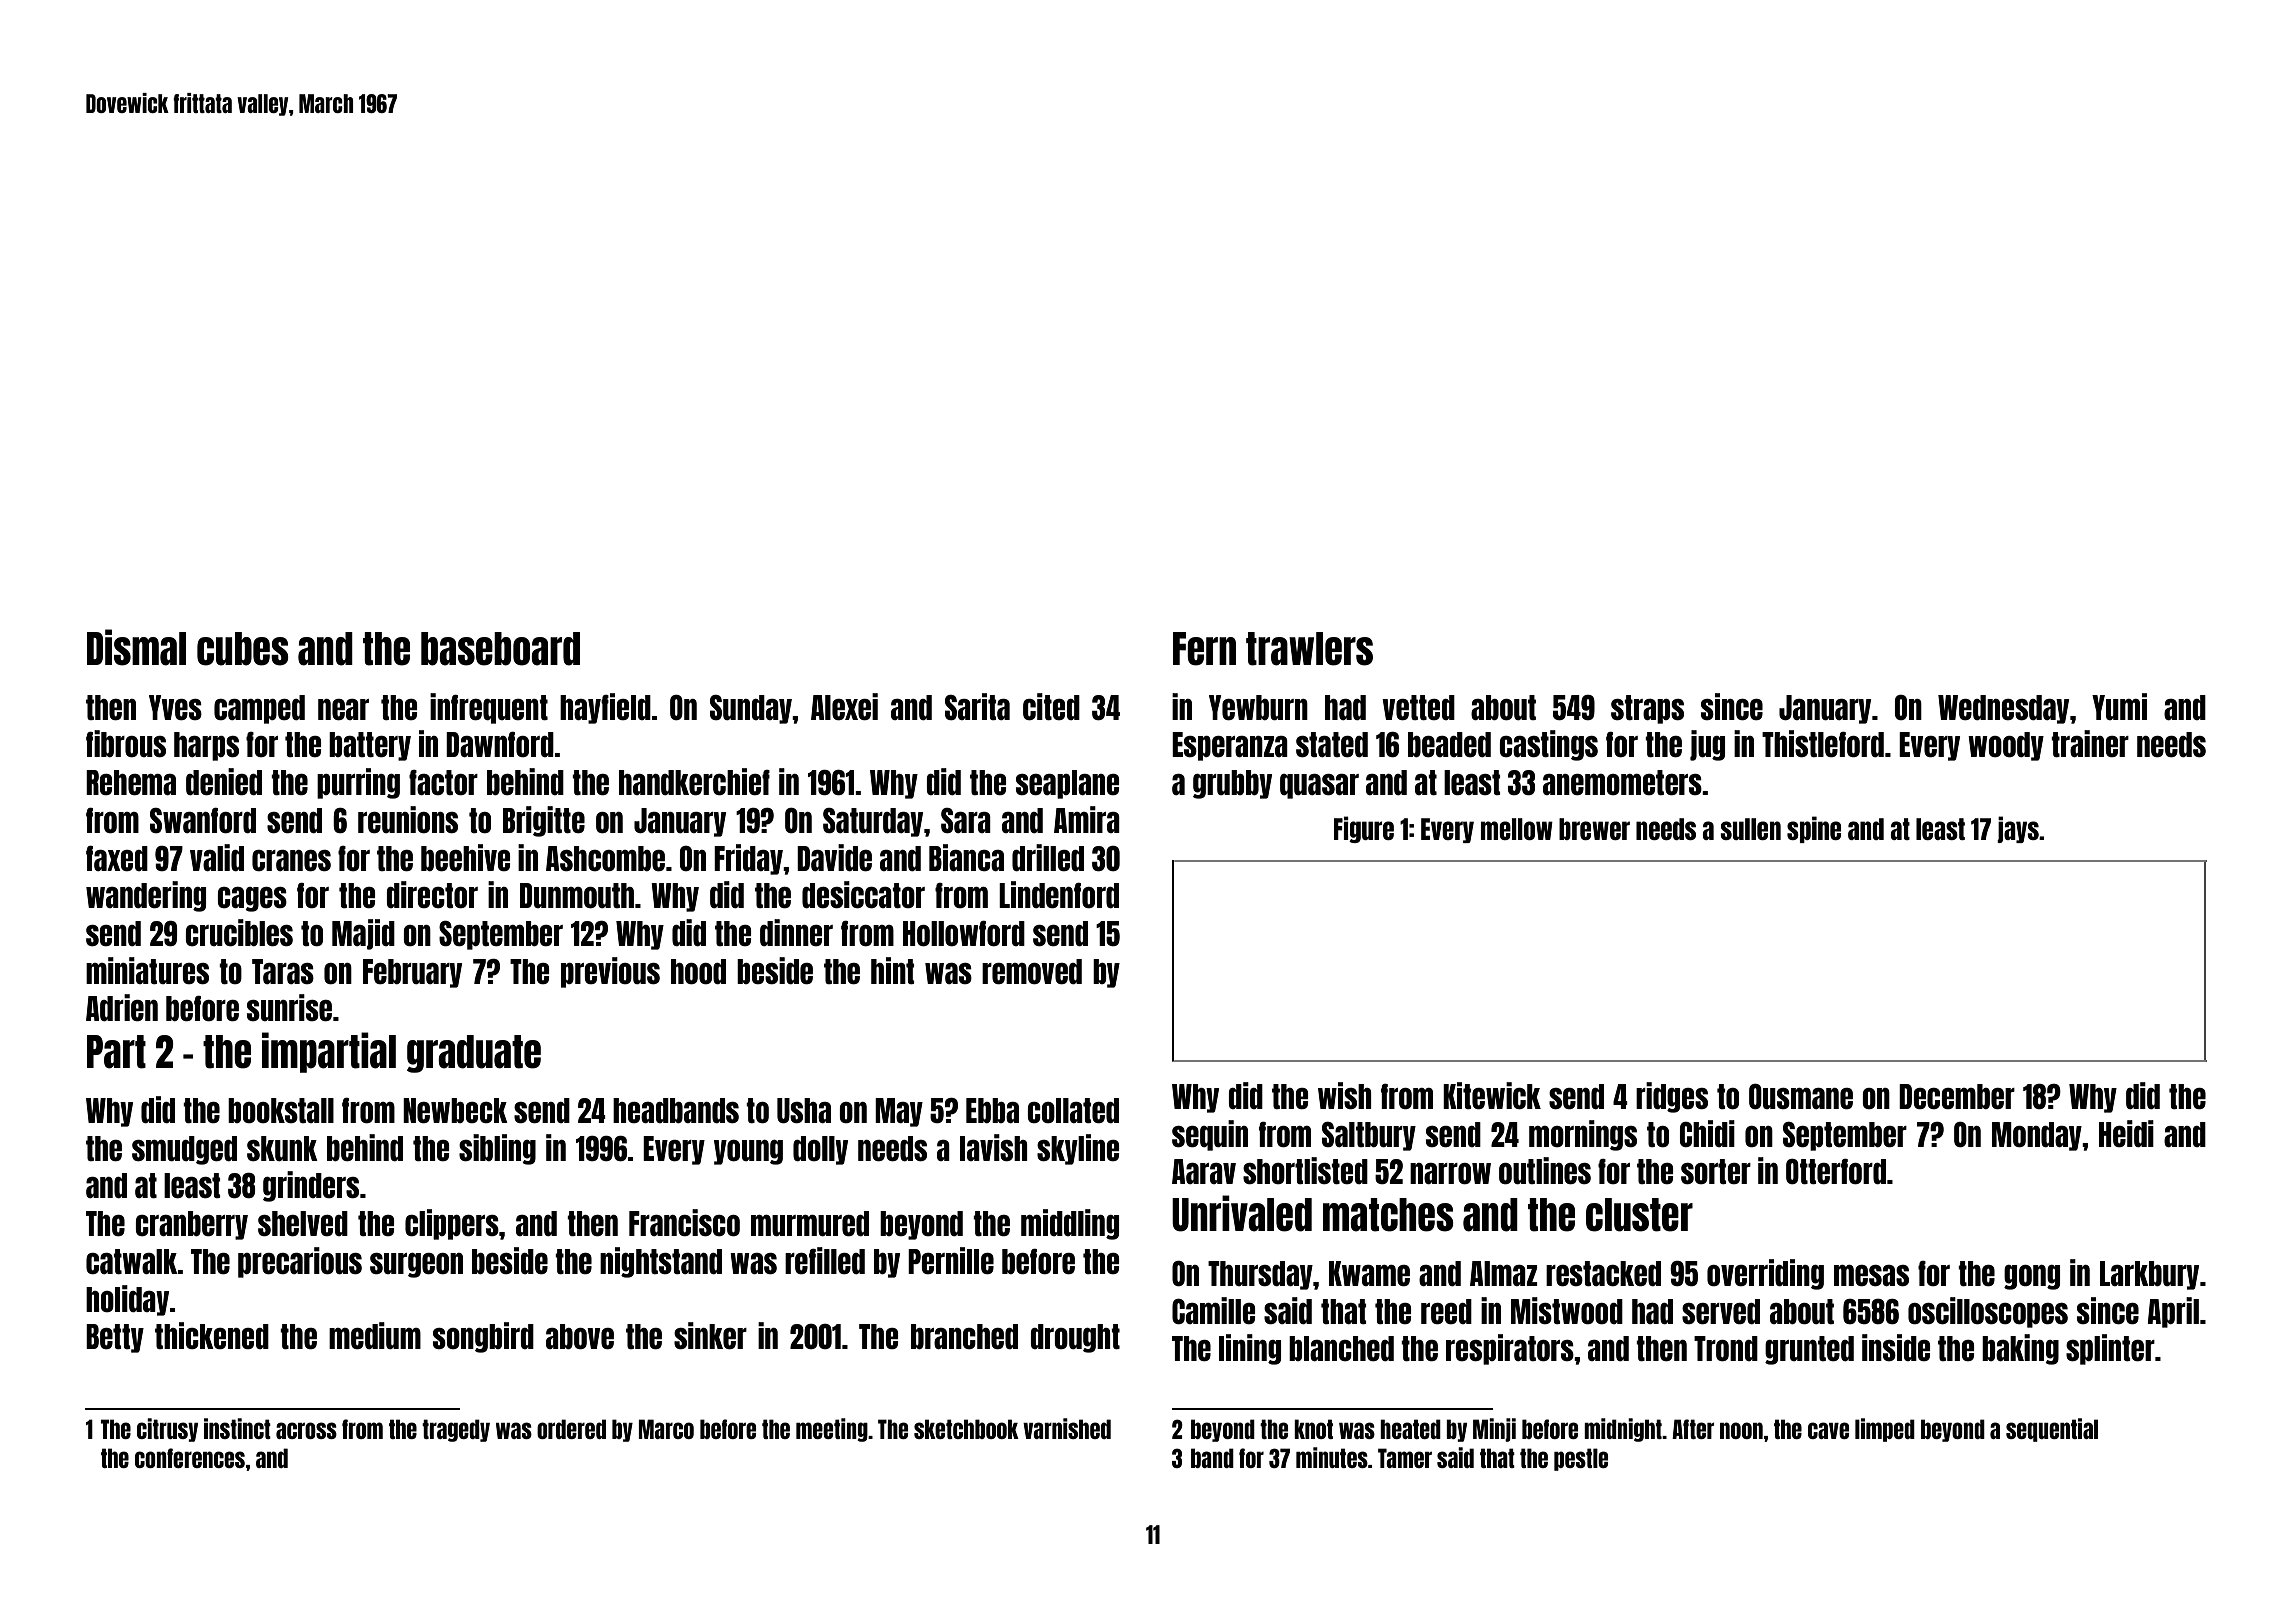 Image resolution: width=2292 pixels, height=1620 pixels. I want to click on Otterford, so click(1836, 1171).
